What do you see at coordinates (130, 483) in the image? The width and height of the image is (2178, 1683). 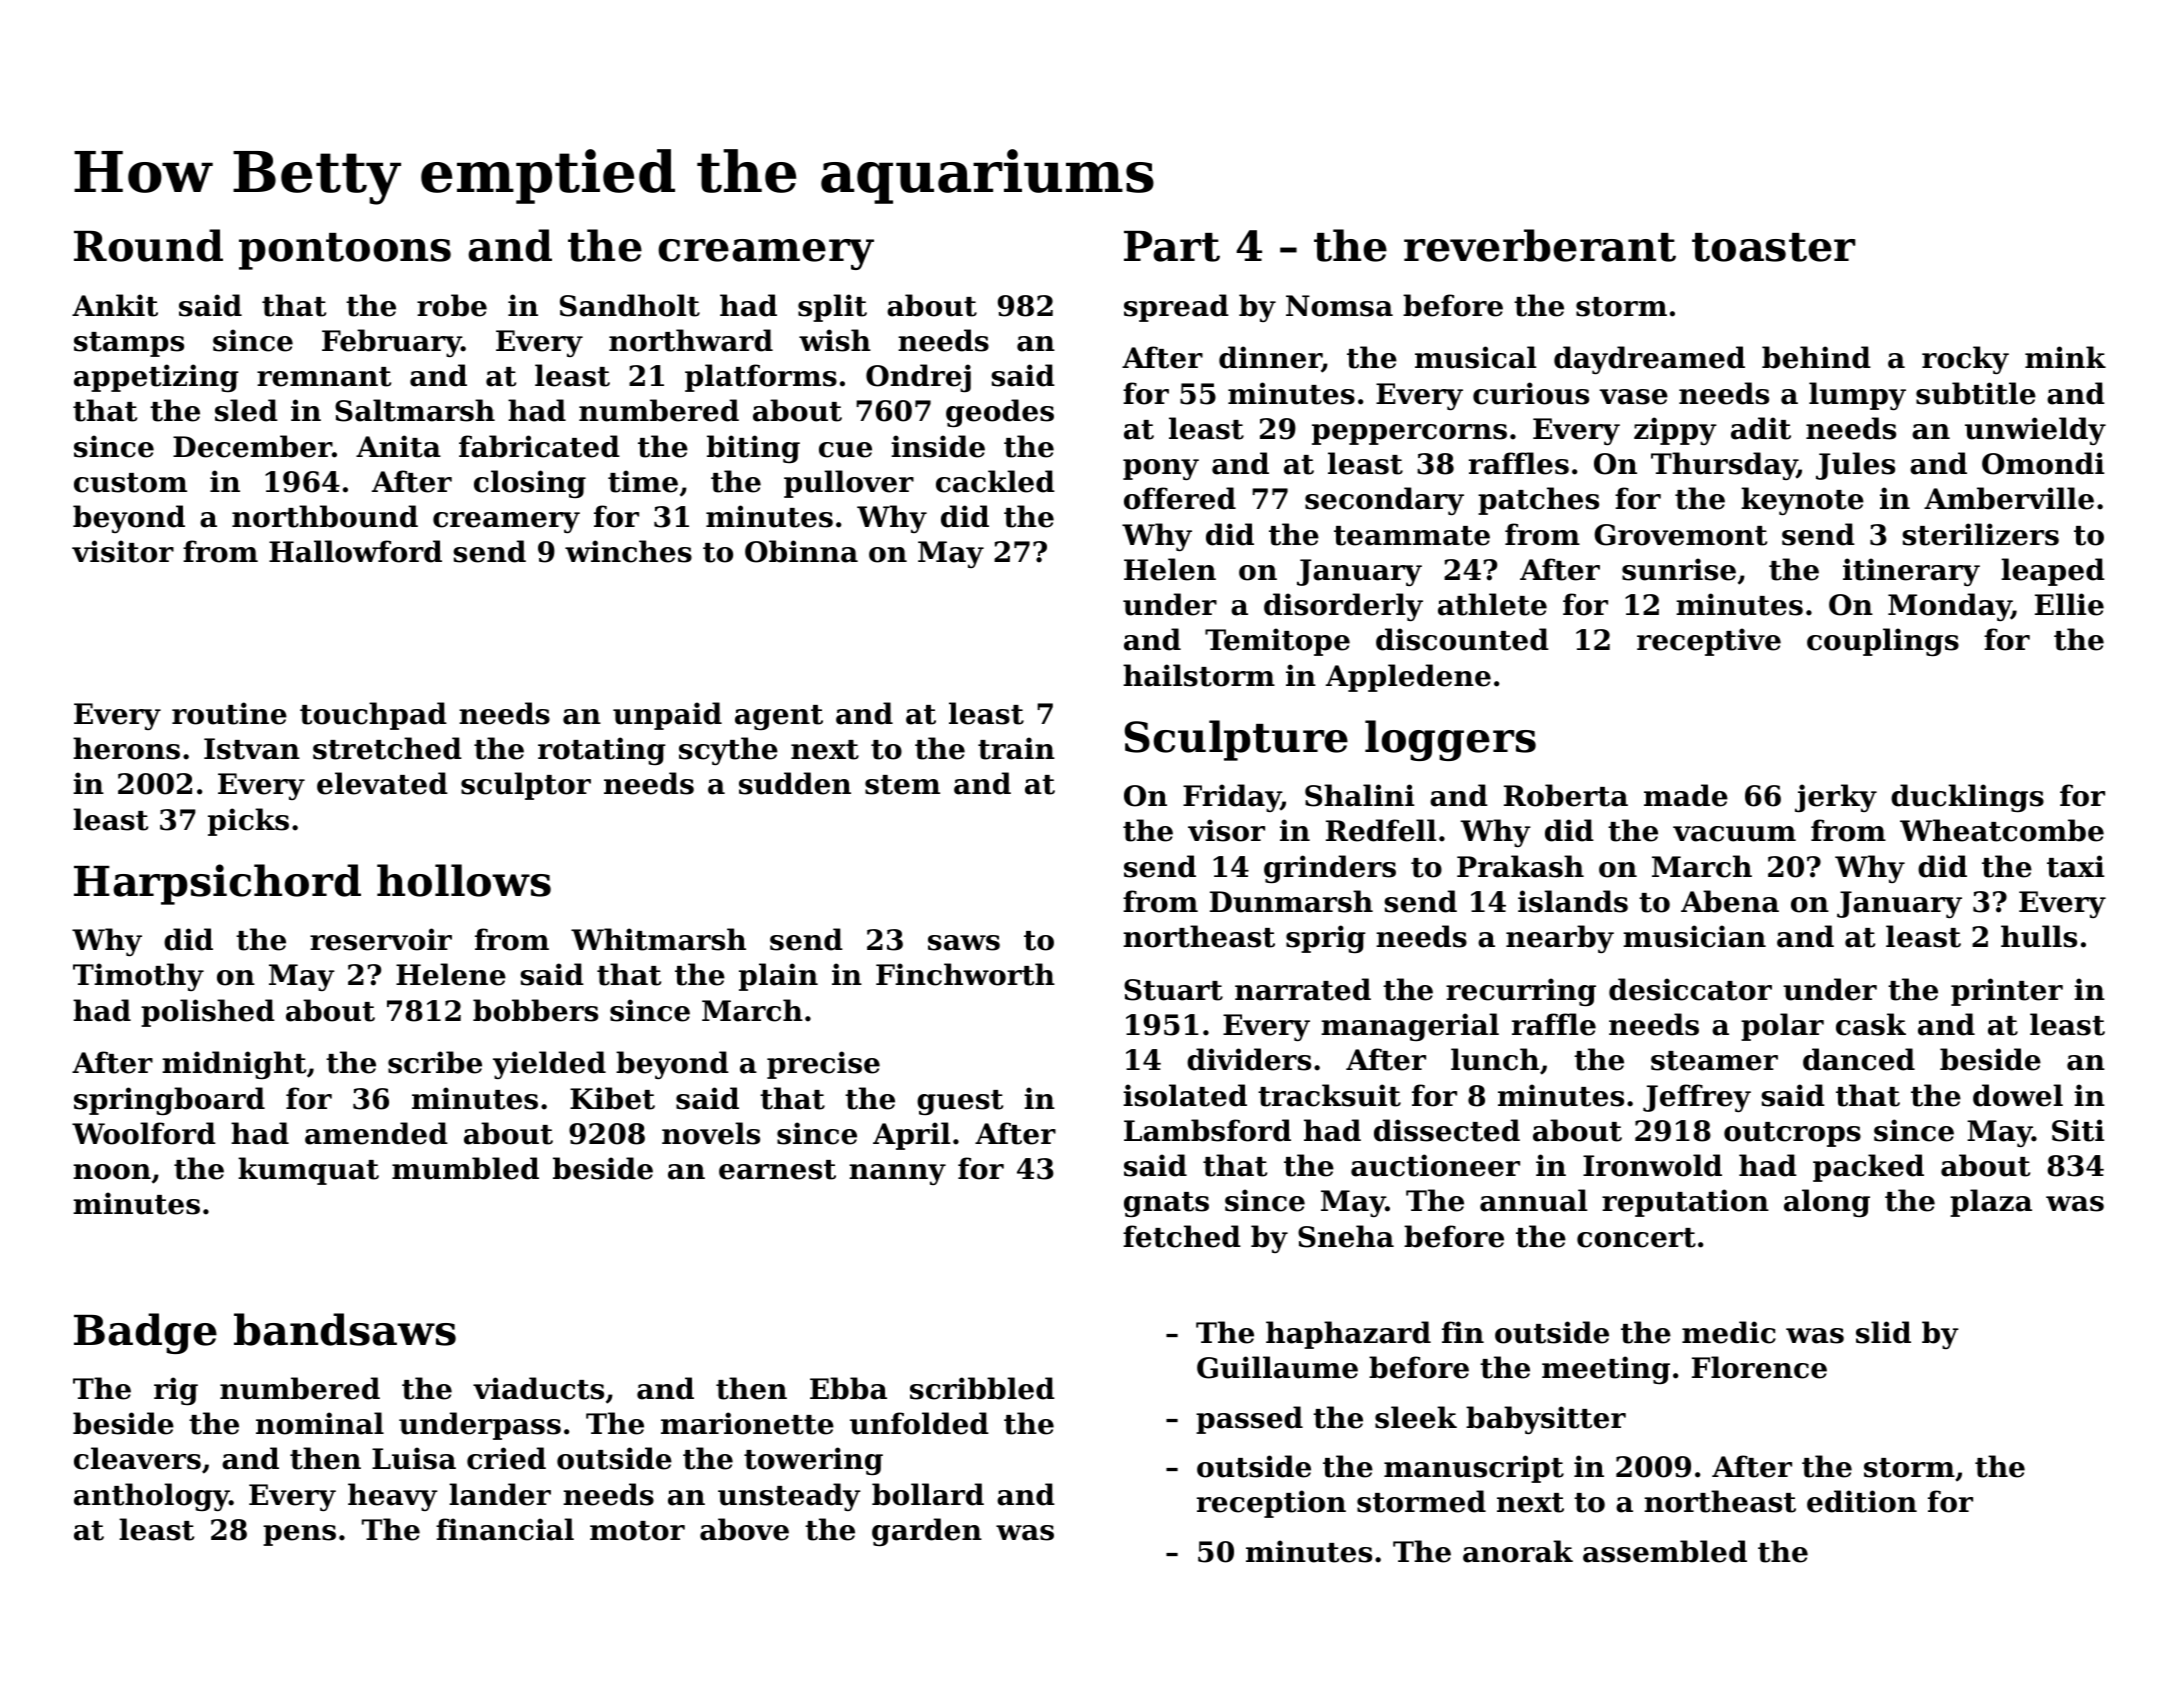 I see `custom` at bounding box center [130, 483].
